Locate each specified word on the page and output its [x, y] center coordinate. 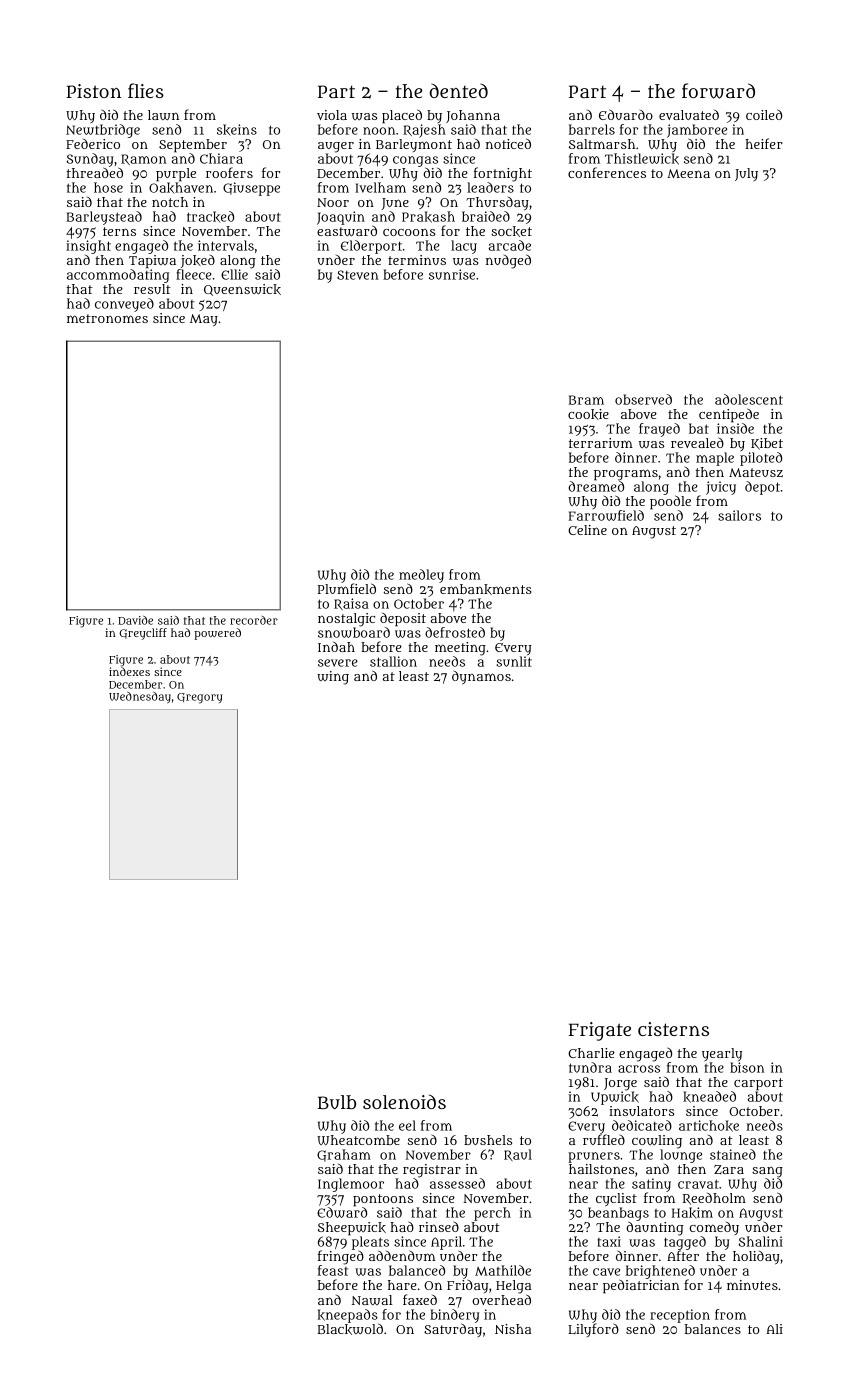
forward [718, 91]
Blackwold [350, 1329]
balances [713, 1329]
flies [146, 90]
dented [459, 90]
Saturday [453, 1330]
